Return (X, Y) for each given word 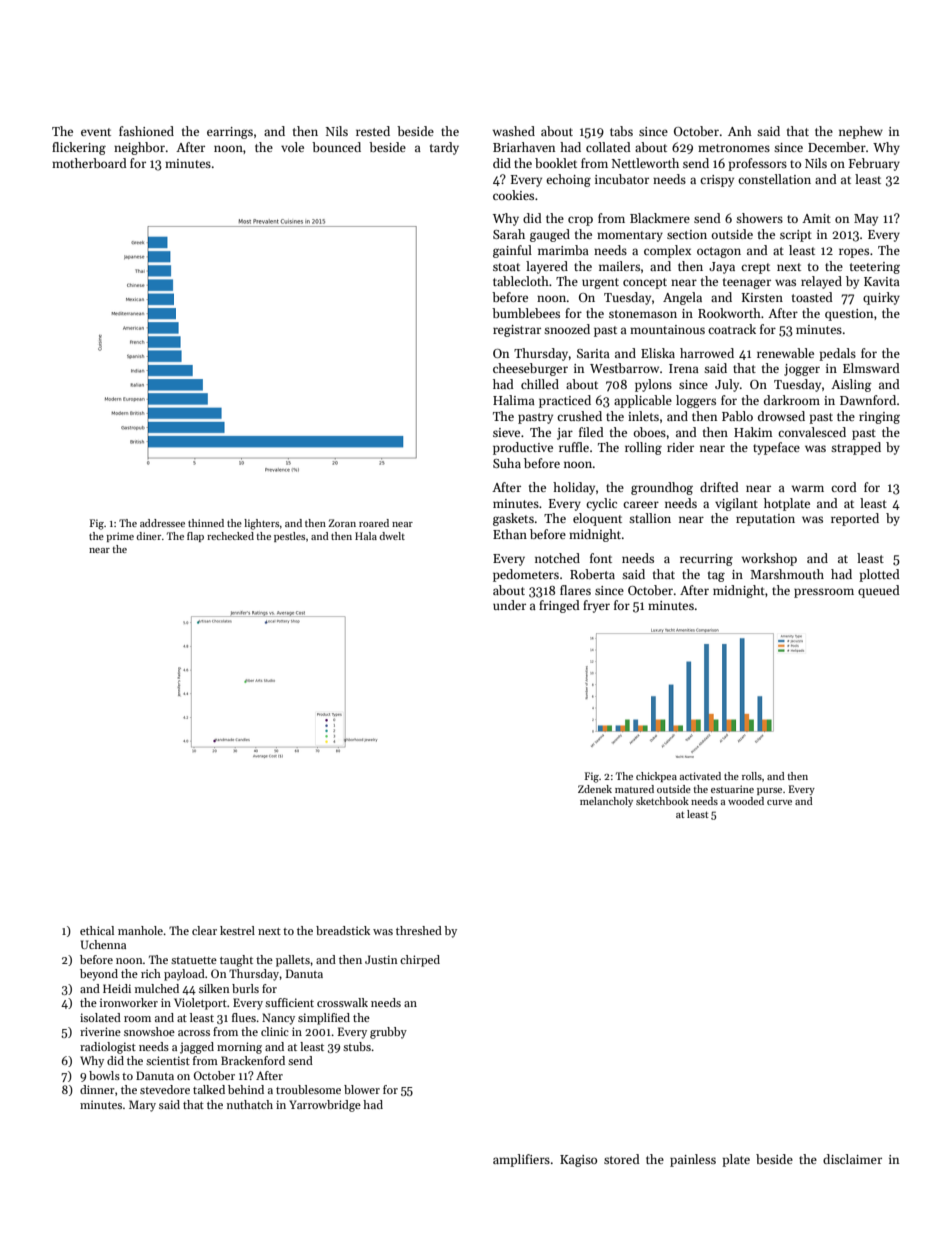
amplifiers (521, 1160)
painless (693, 1160)
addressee (162, 523)
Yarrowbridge (325, 1106)
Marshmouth (787, 574)
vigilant (736, 504)
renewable (785, 353)
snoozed (567, 329)
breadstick (343, 930)
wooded (746, 801)
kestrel (237, 930)
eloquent (597, 519)
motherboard (89, 163)
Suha (507, 463)
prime (120, 537)
